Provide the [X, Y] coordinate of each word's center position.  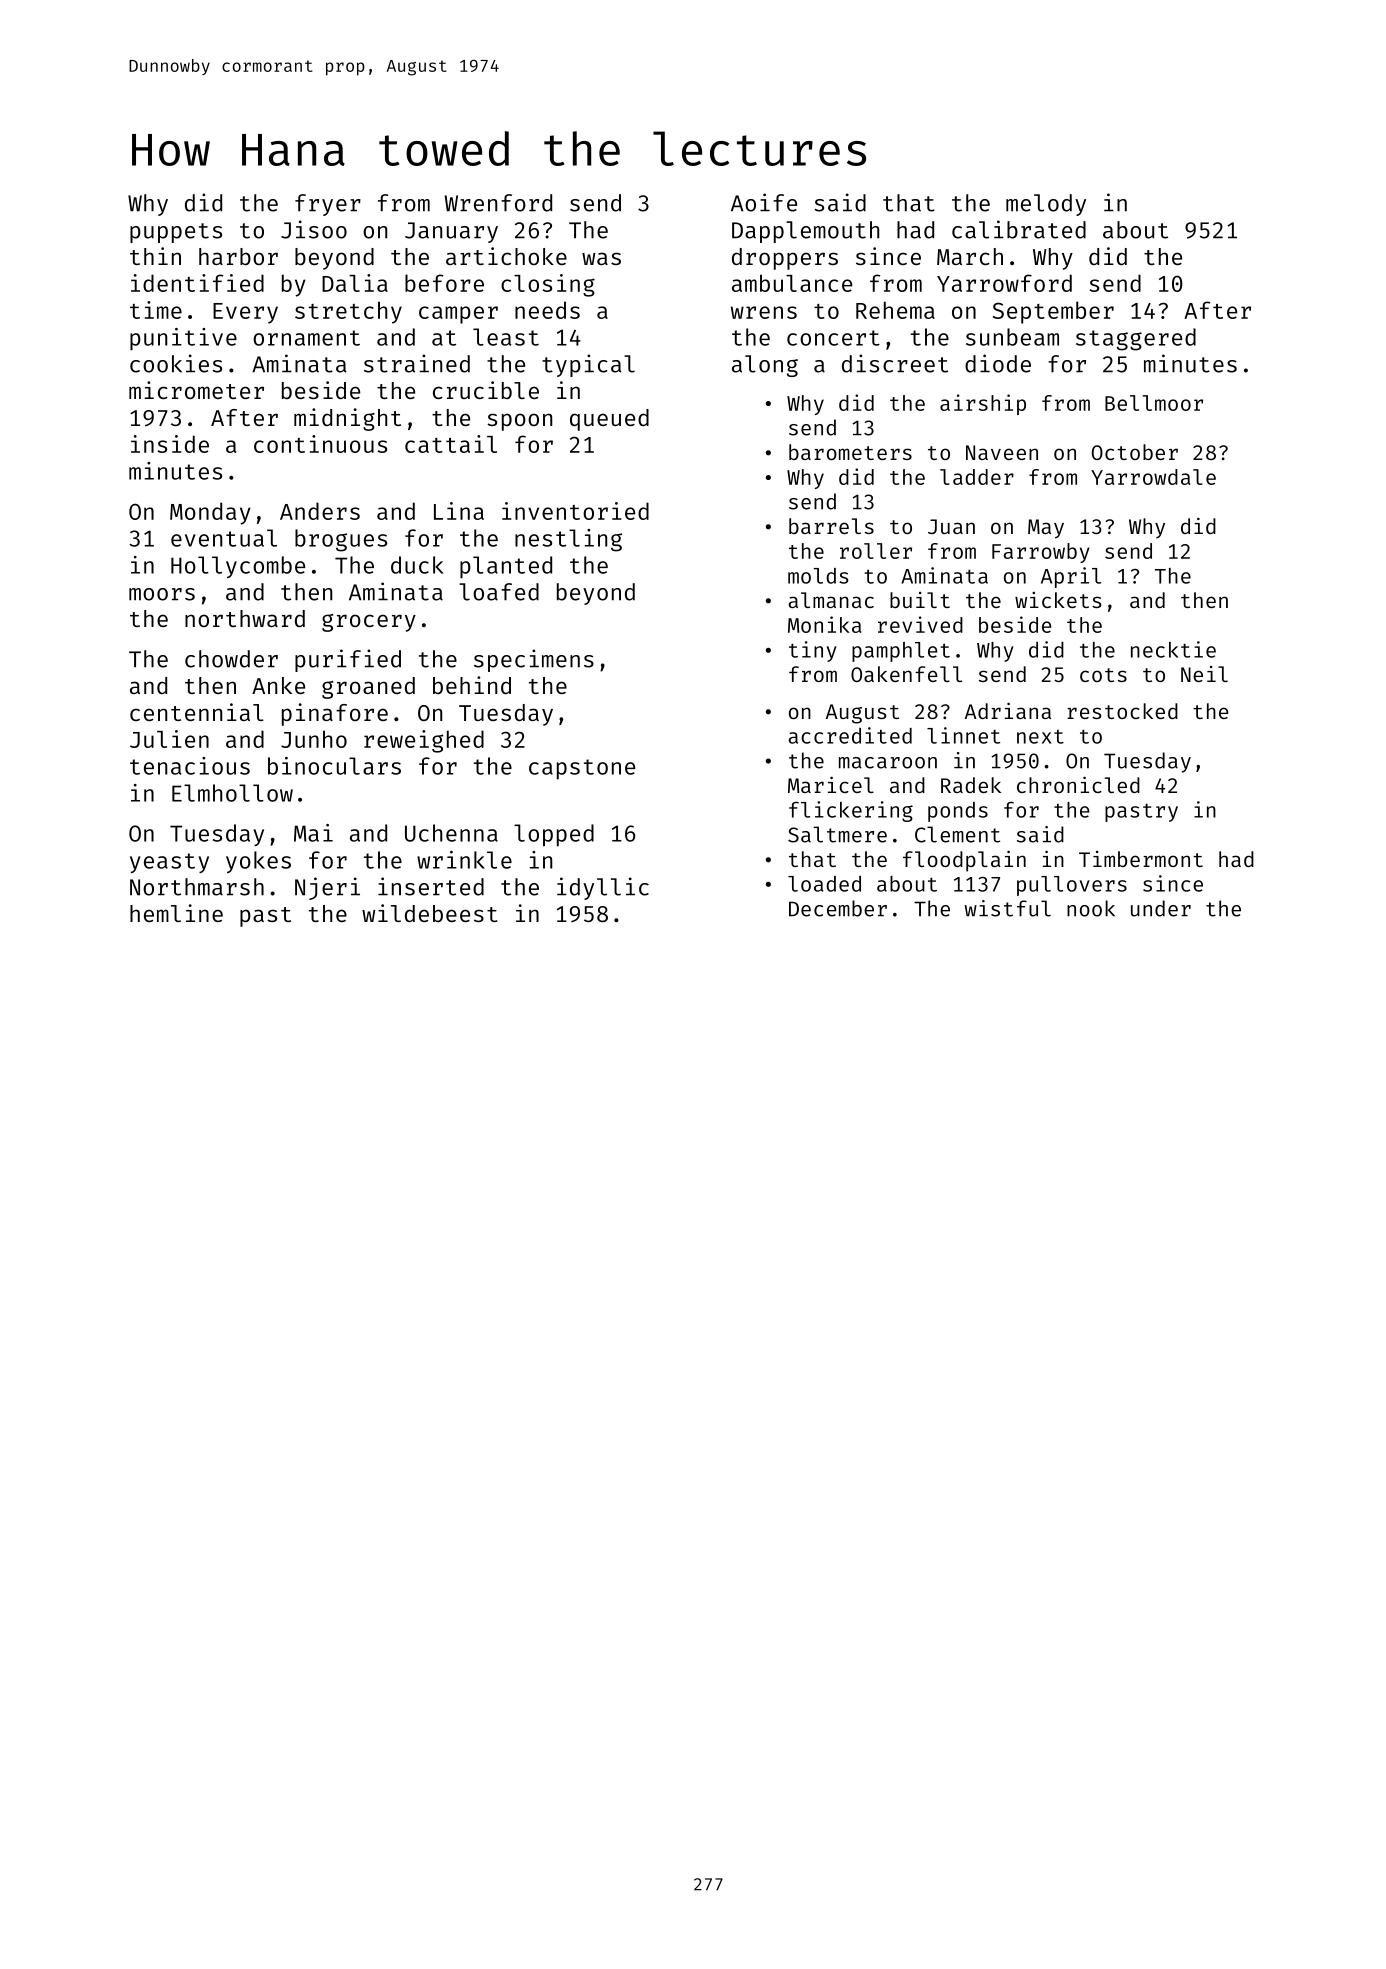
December [838, 908]
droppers [785, 259]
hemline [176, 913]
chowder [231, 659]
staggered [1136, 339]
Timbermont [1141, 859]
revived [920, 624]
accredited [850, 735]
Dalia [355, 283]
